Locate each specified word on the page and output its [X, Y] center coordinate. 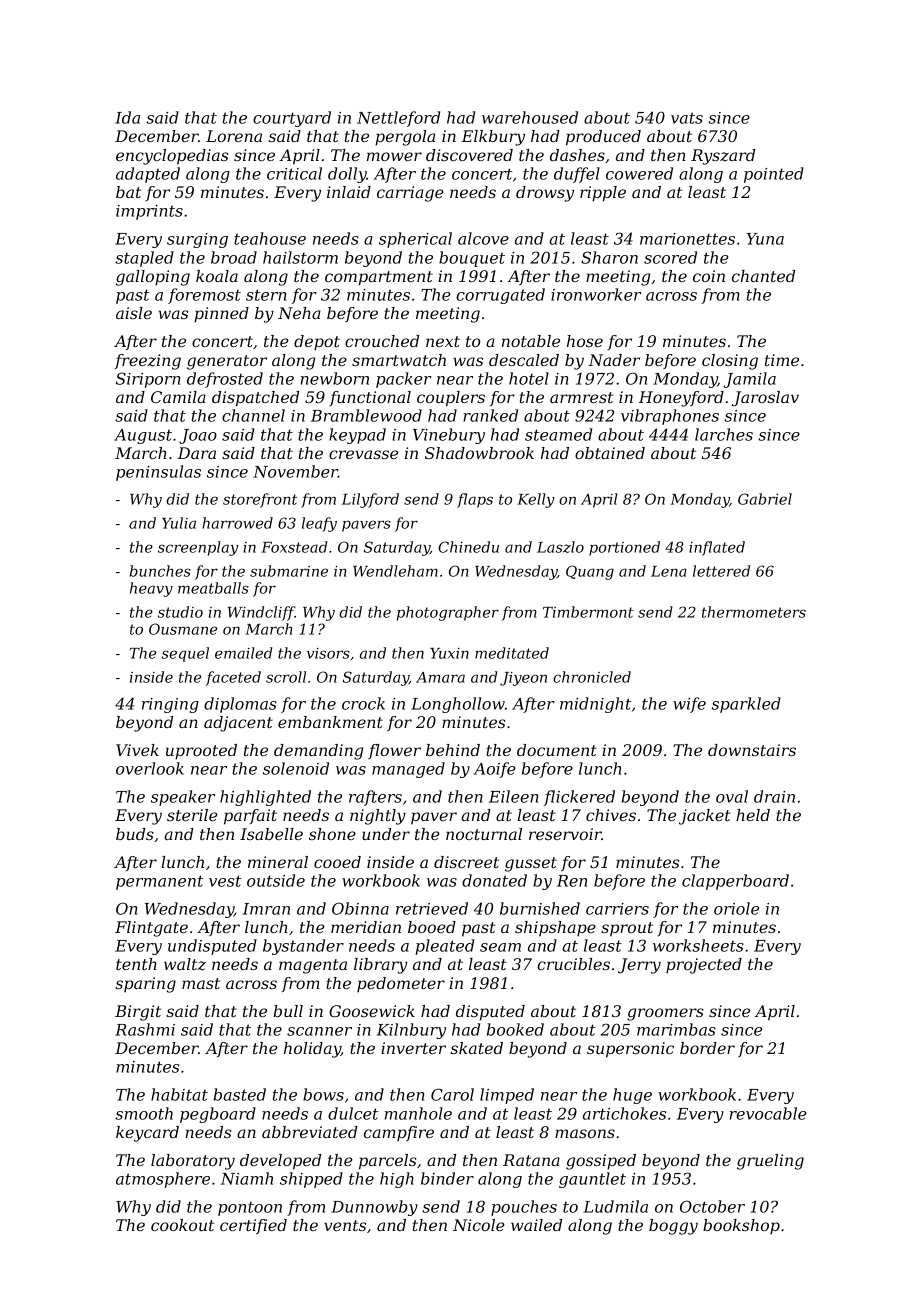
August [143, 436]
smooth [144, 1113]
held [753, 815]
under [386, 834]
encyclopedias [172, 157]
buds [135, 834]
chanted [763, 276]
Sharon [609, 257]
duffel [577, 175]
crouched [382, 341]
